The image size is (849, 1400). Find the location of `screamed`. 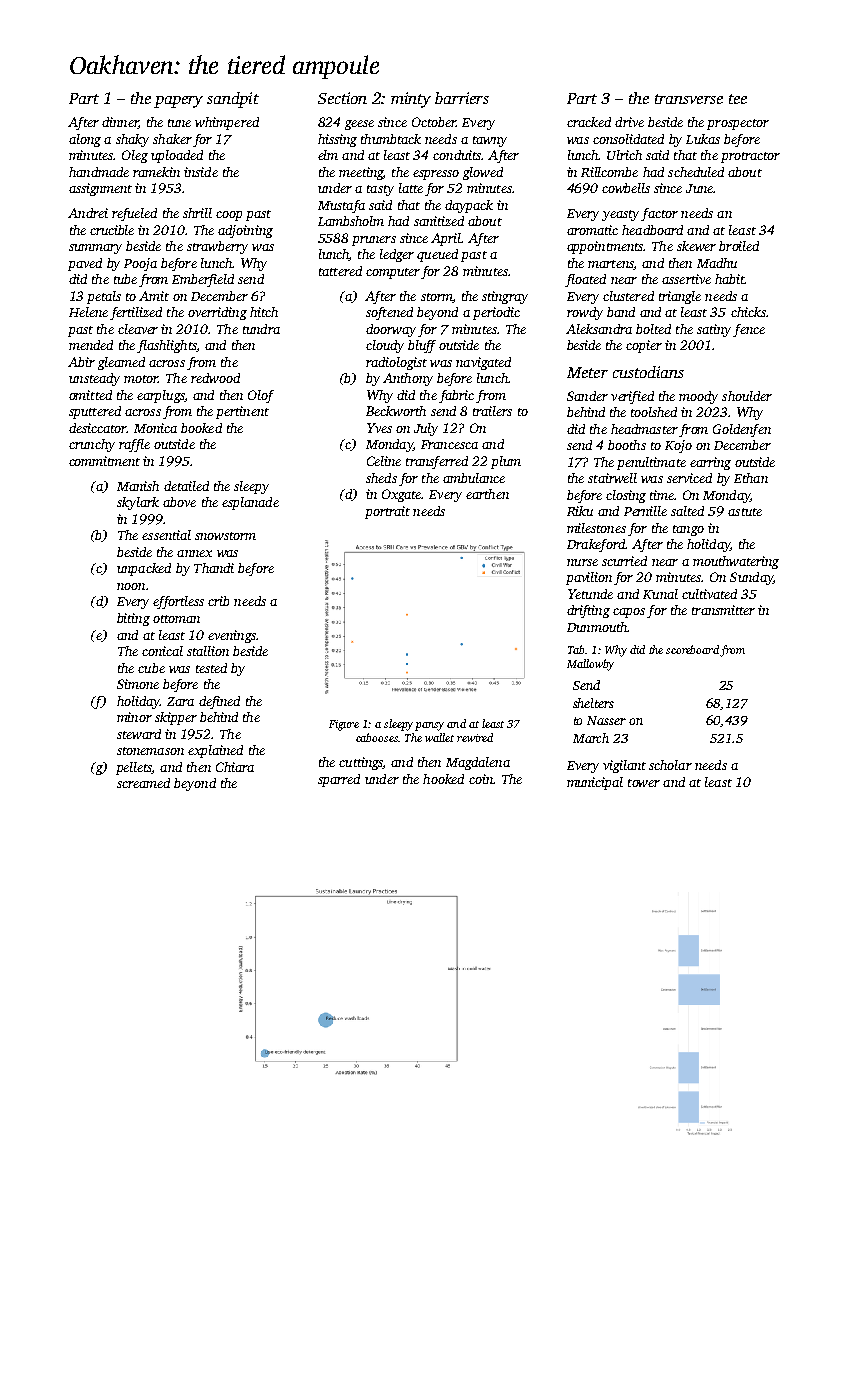

screamed is located at coordinates (143, 783).
